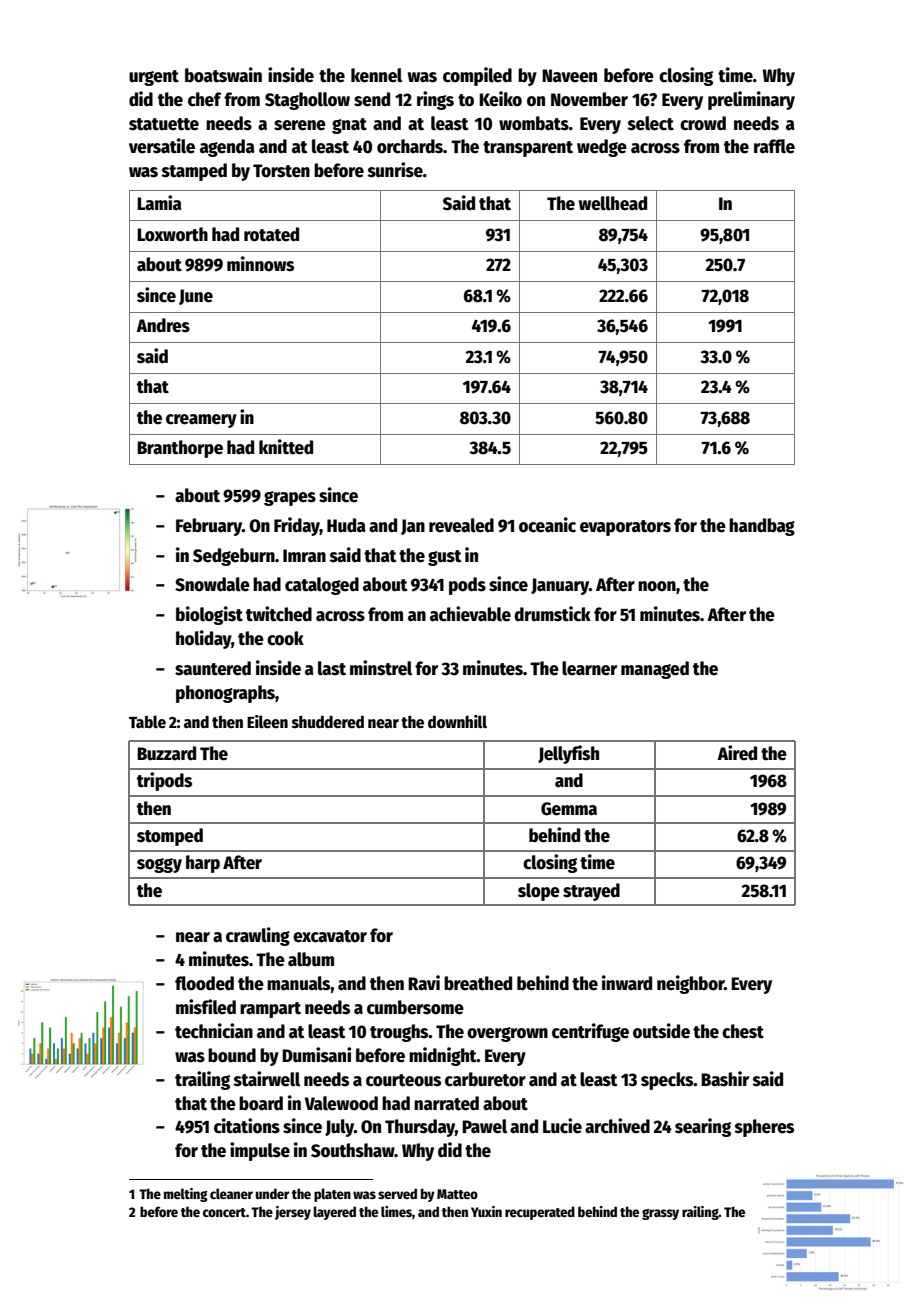 This image has width=924, height=1314. I want to click on raffle, so click(774, 146).
